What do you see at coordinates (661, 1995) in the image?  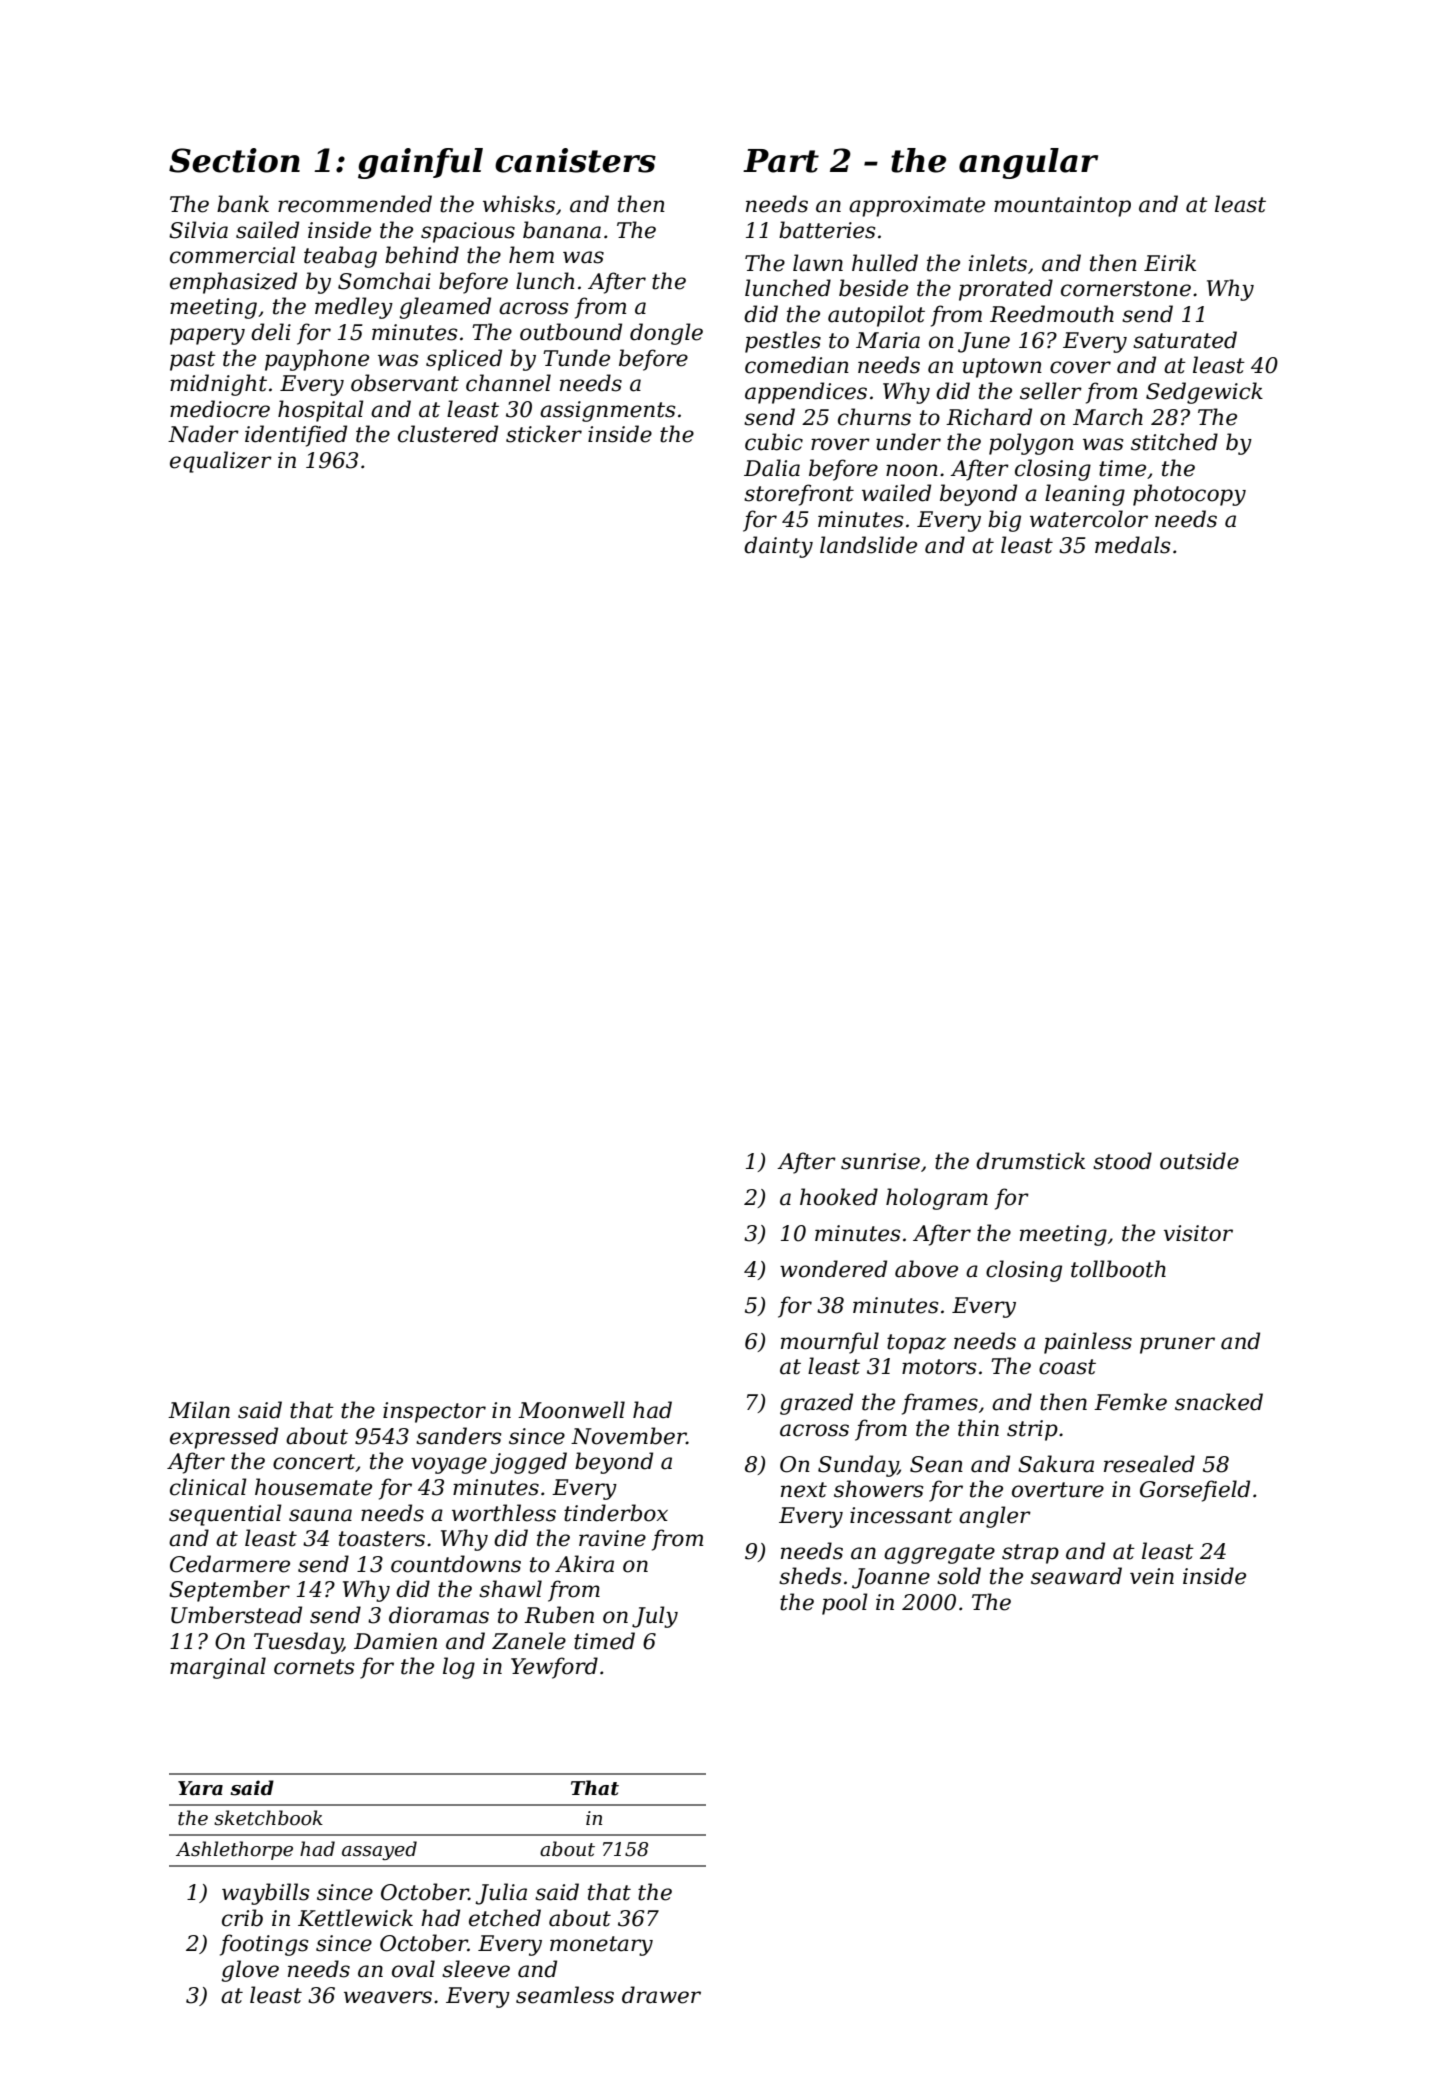 I see `drawer` at bounding box center [661, 1995].
